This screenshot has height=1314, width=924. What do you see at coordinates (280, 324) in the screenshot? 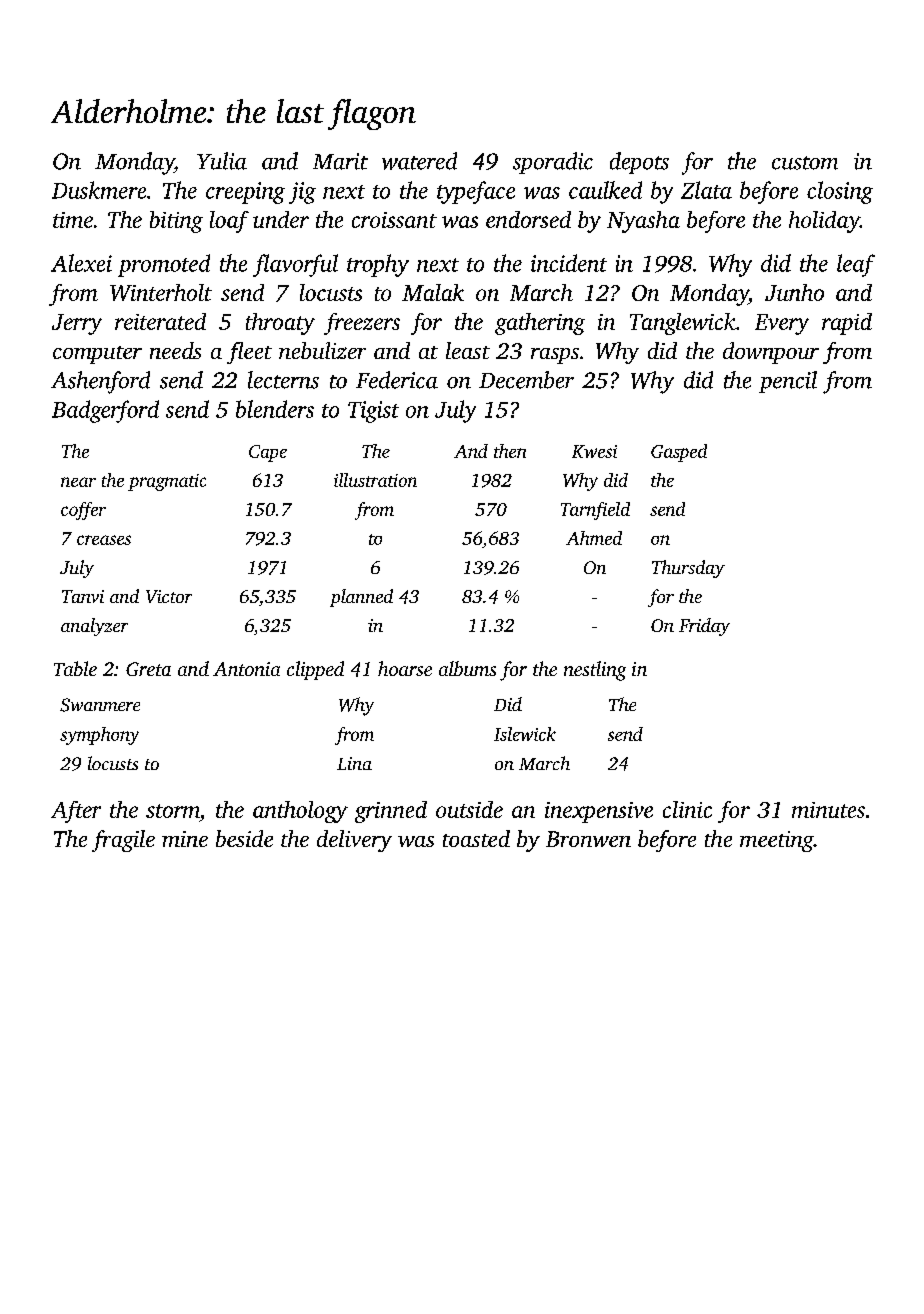
I see `throaty` at bounding box center [280, 324].
